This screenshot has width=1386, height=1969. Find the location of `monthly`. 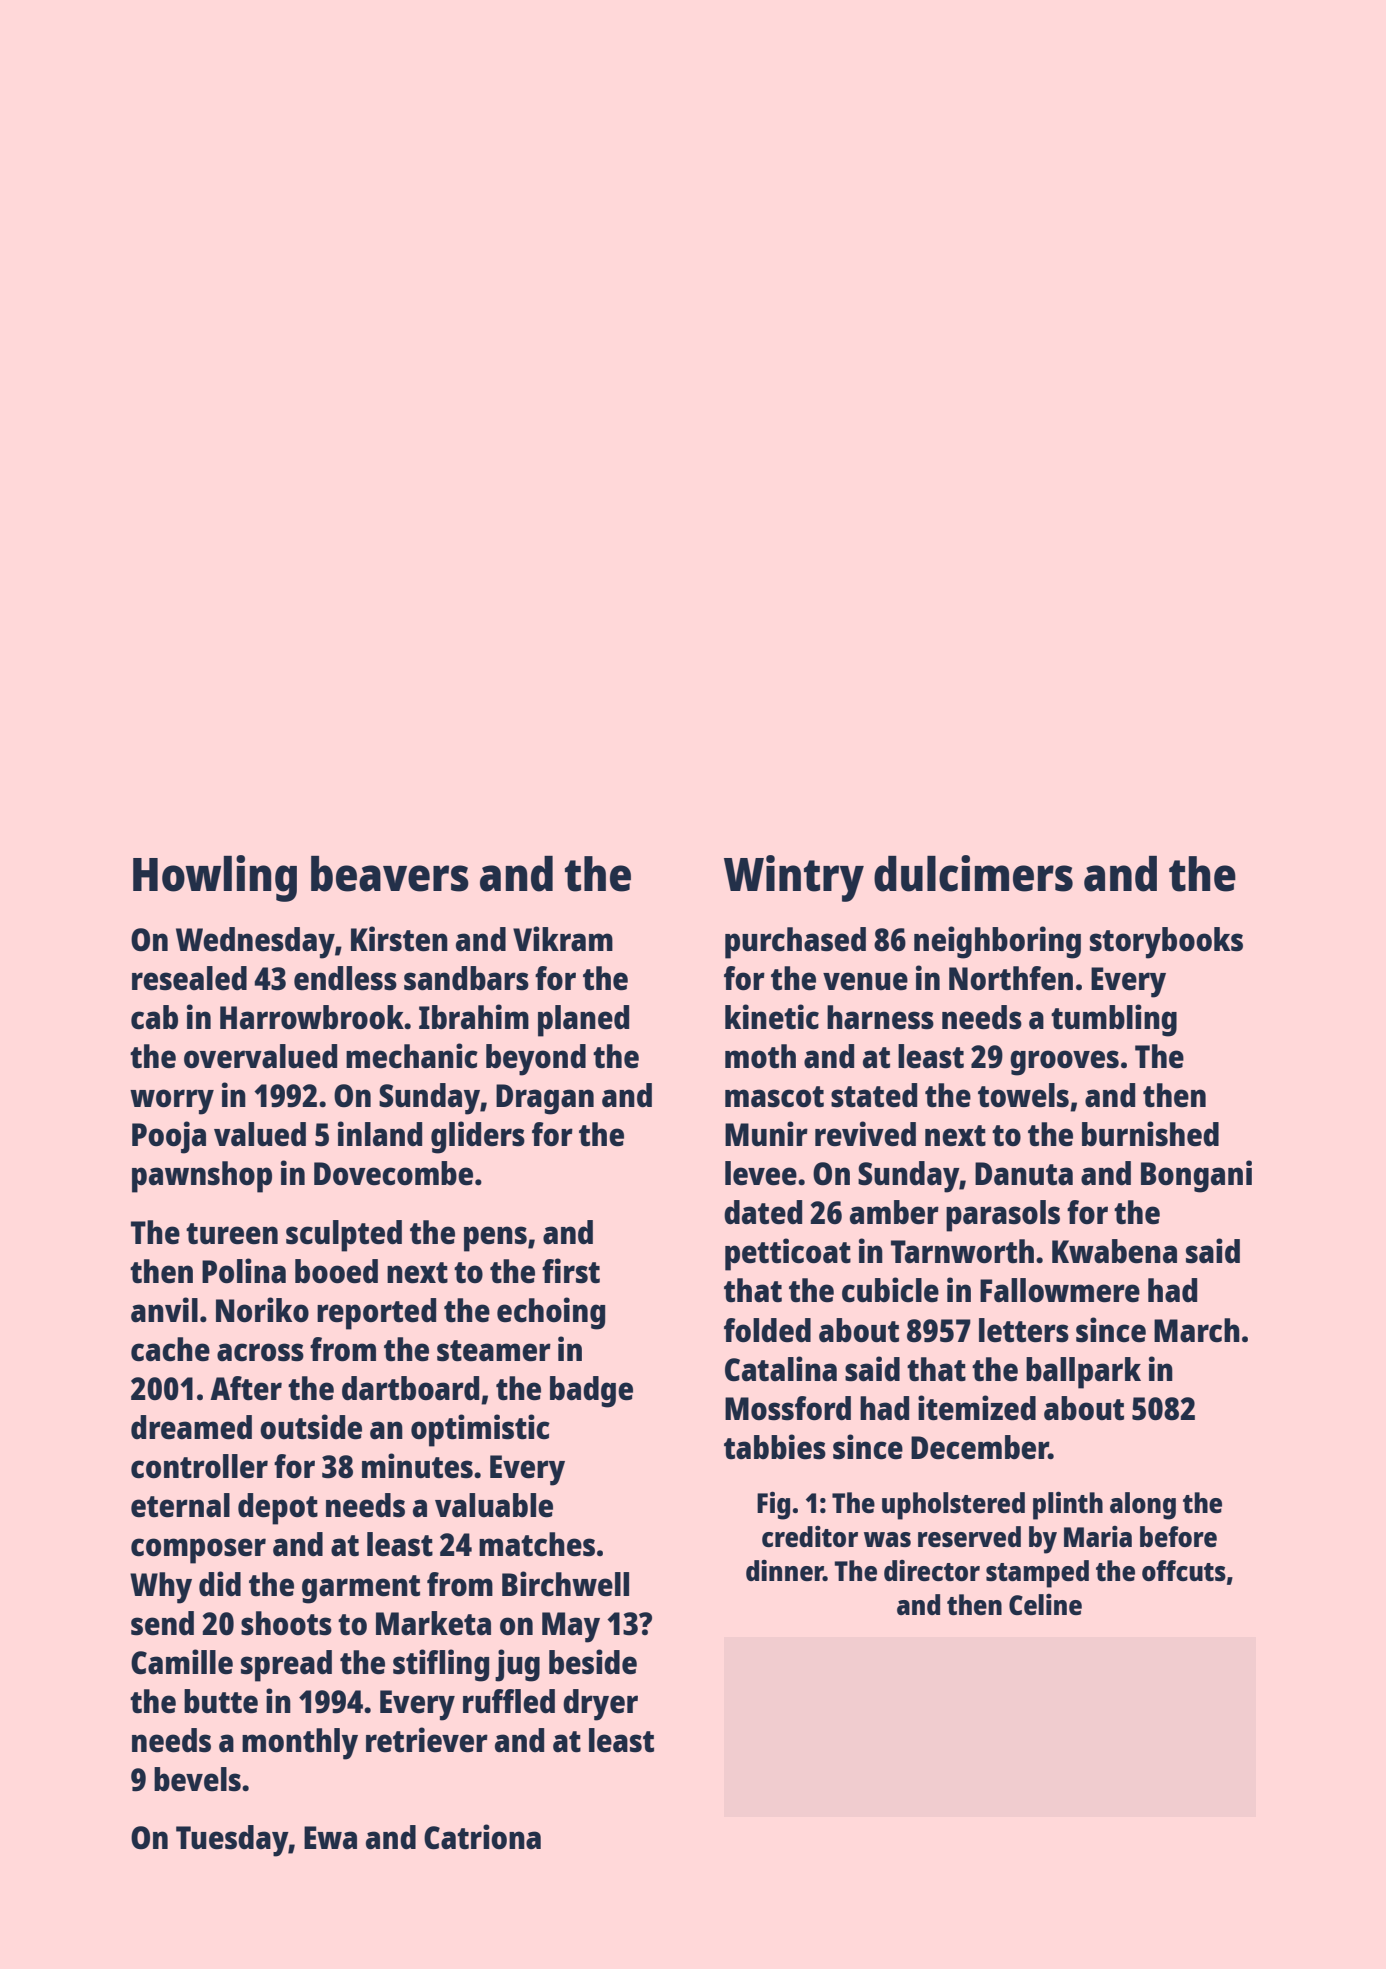

monthly is located at coordinates (300, 1744).
